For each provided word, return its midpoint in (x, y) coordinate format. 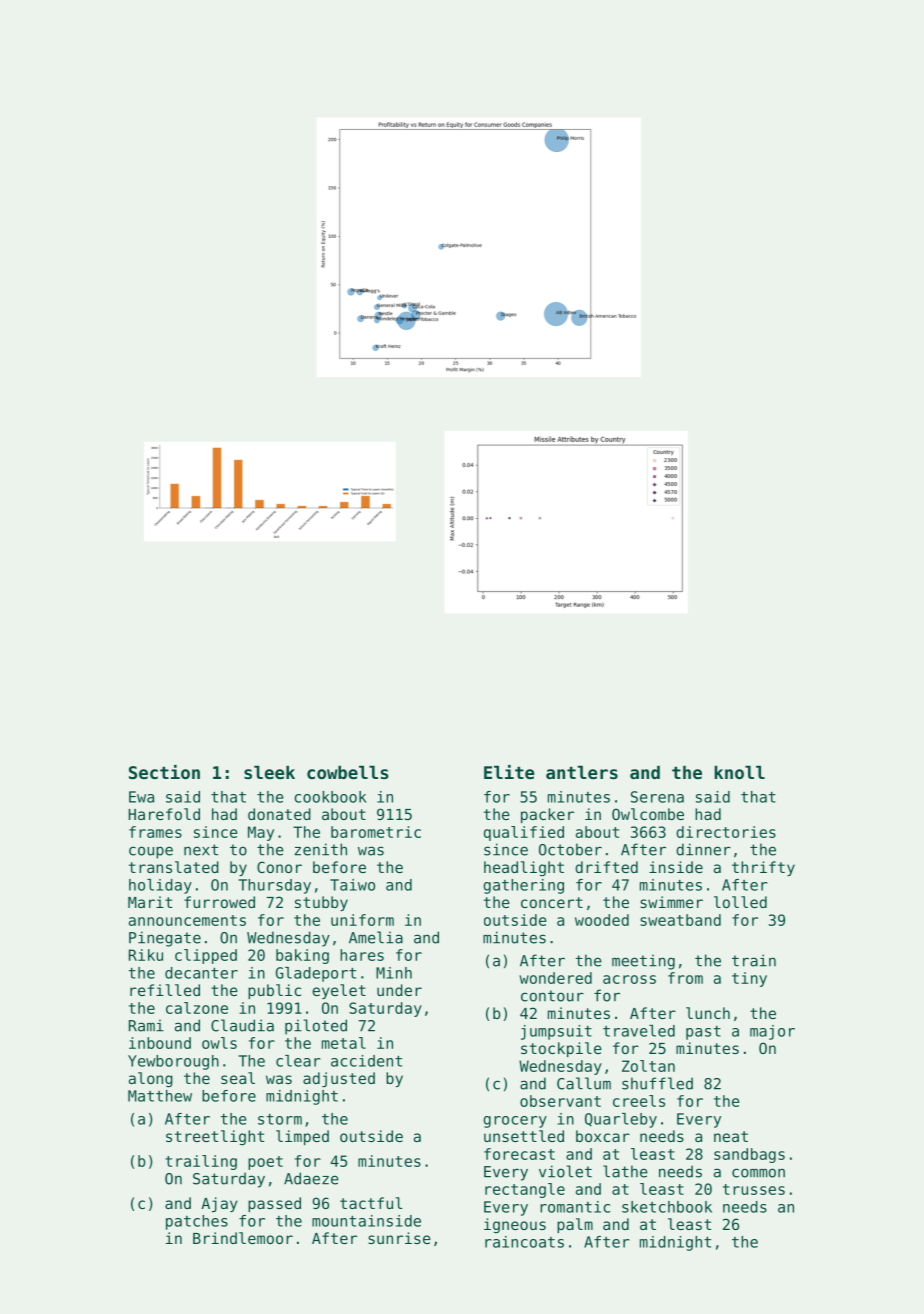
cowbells (348, 772)
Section (164, 772)
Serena (657, 797)
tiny (749, 979)
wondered (555, 978)
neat (731, 1136)
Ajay (219, 1204)
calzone (197, 1008)
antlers (582, 772)
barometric (376, 832)
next (201, 850)
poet (265, 1163)
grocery (515, 1122)
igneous (515, 1225)
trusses (754, 1189)
